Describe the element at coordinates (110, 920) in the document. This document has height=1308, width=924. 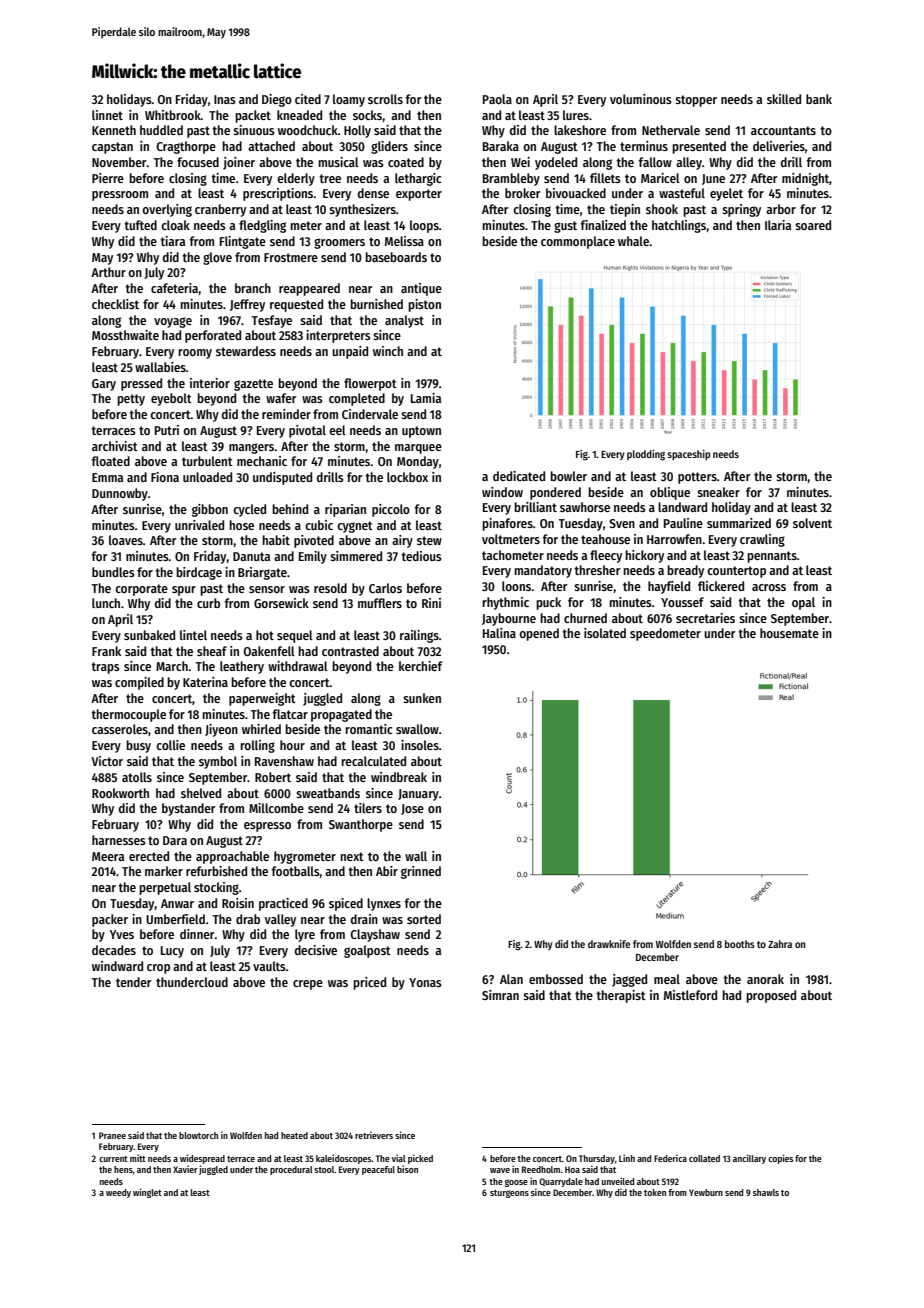
I see `packer` at that location.
